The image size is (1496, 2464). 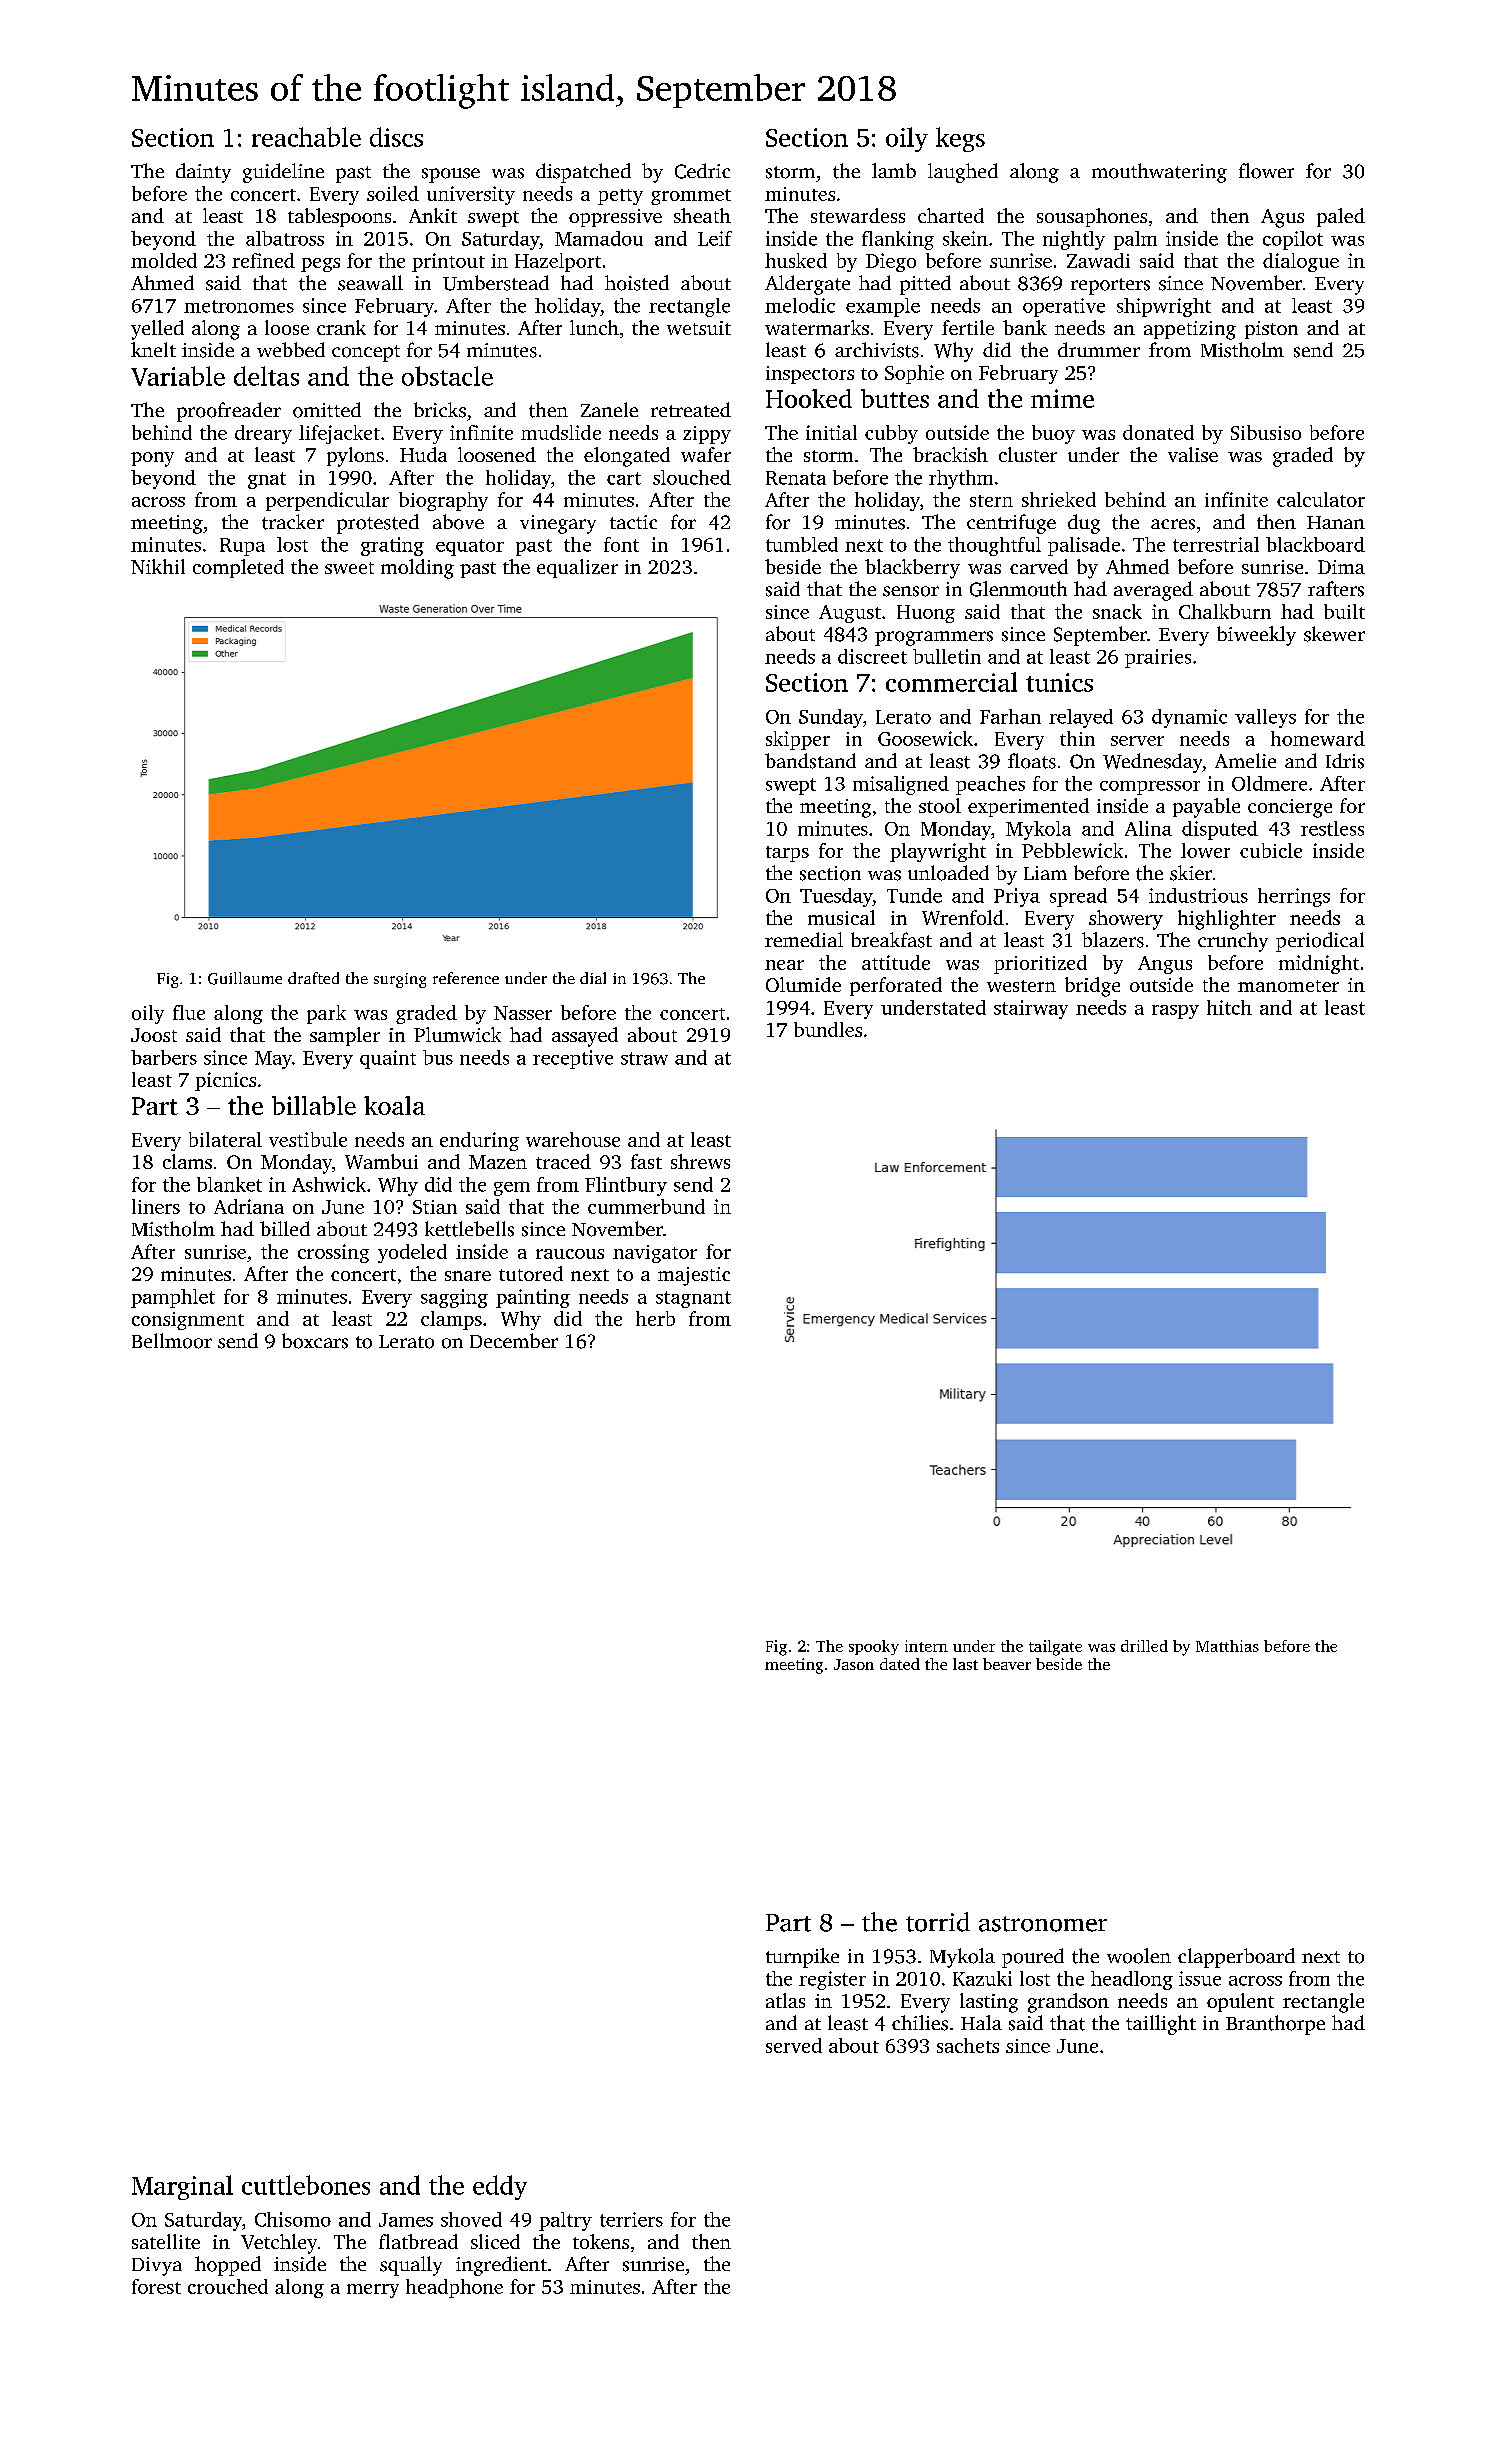 What do you see at coordinates (283, 173) in the screenshot?
I see `guideline` at bounding box center [283, 173].
